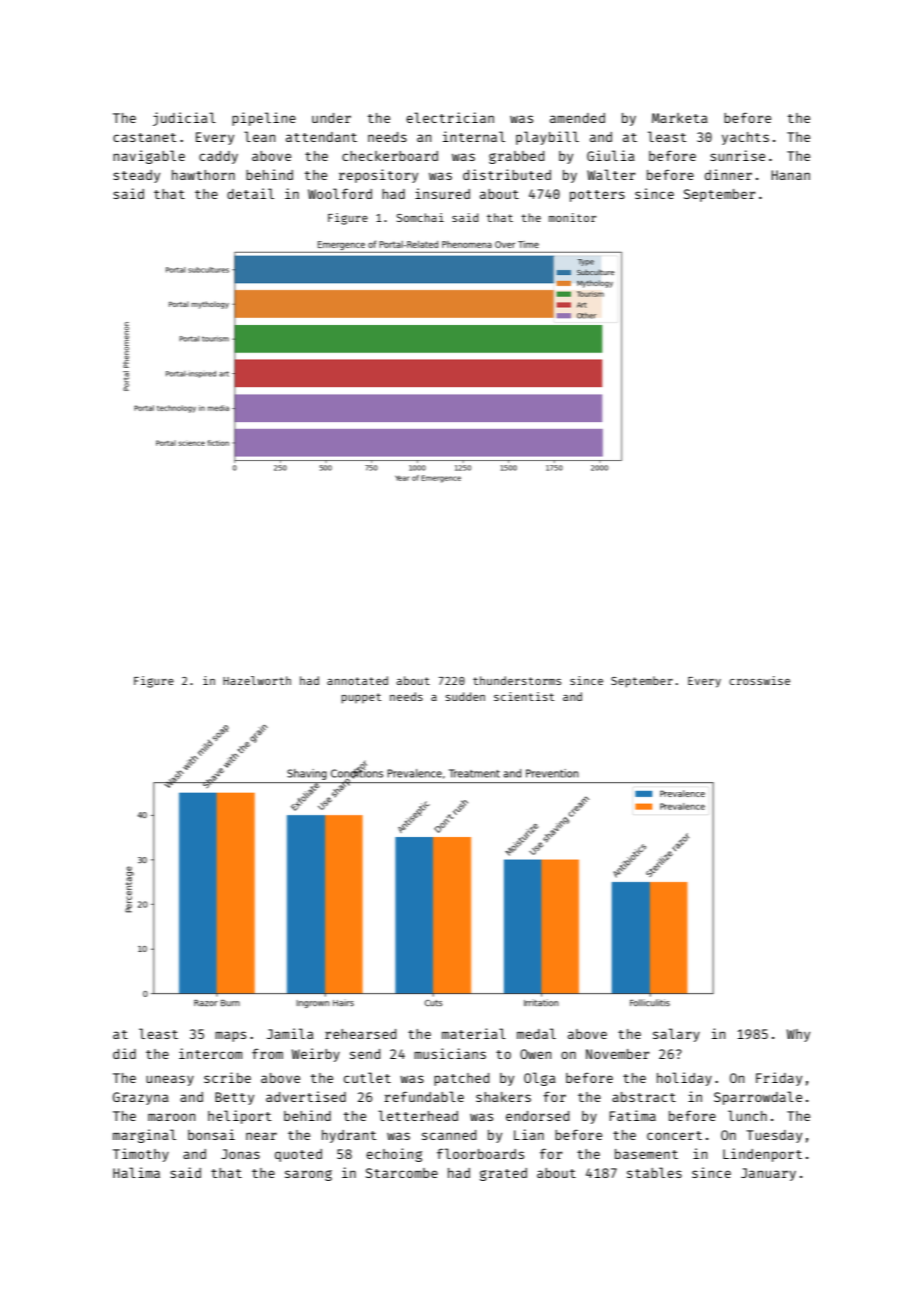  Describe the element at coordinates (450, 117) in the screenshot. I see `electrician` at that location.
